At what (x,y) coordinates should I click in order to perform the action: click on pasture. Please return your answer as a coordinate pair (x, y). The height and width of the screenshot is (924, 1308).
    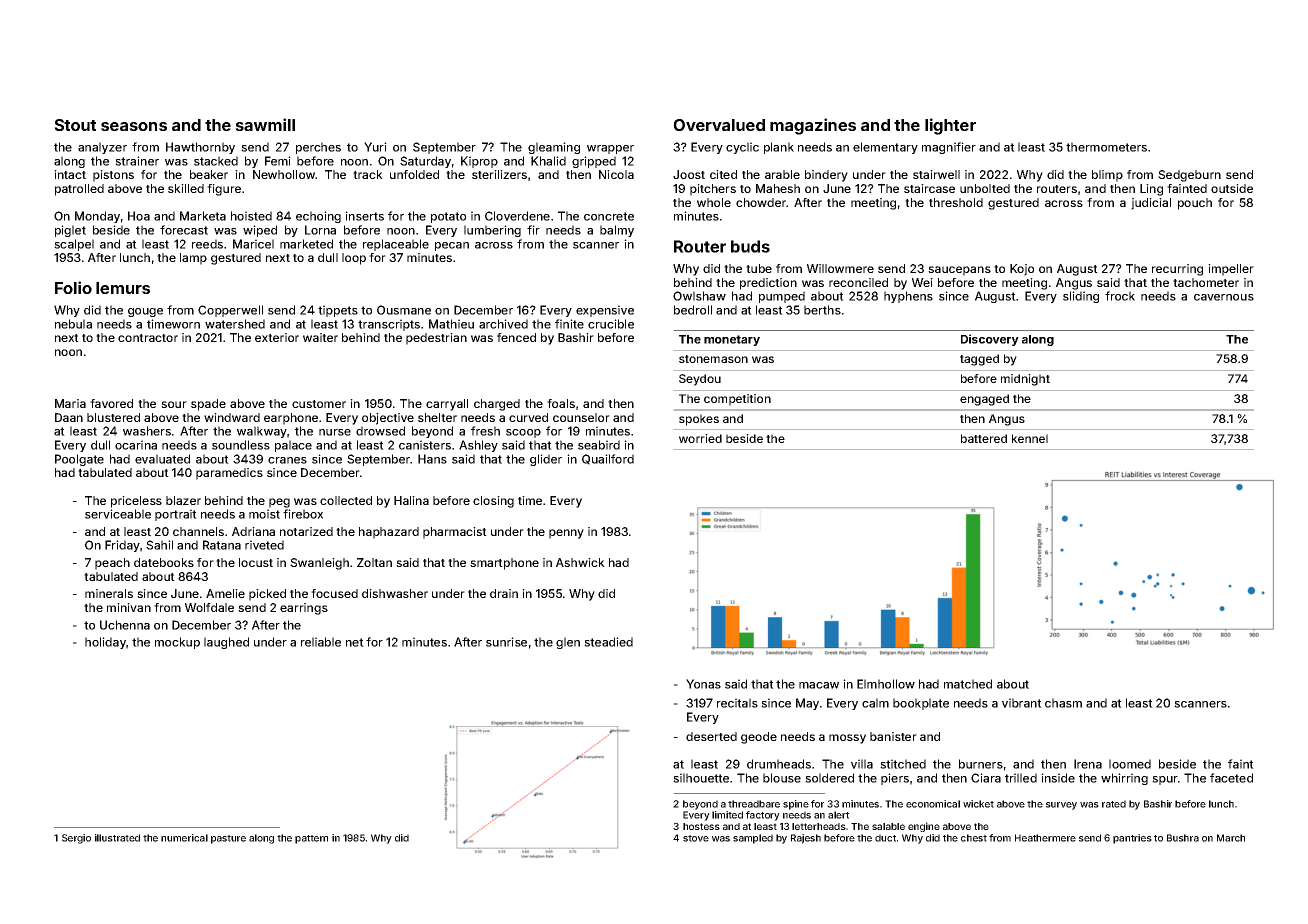
    Looking at the image, I should click on (228, 839).
